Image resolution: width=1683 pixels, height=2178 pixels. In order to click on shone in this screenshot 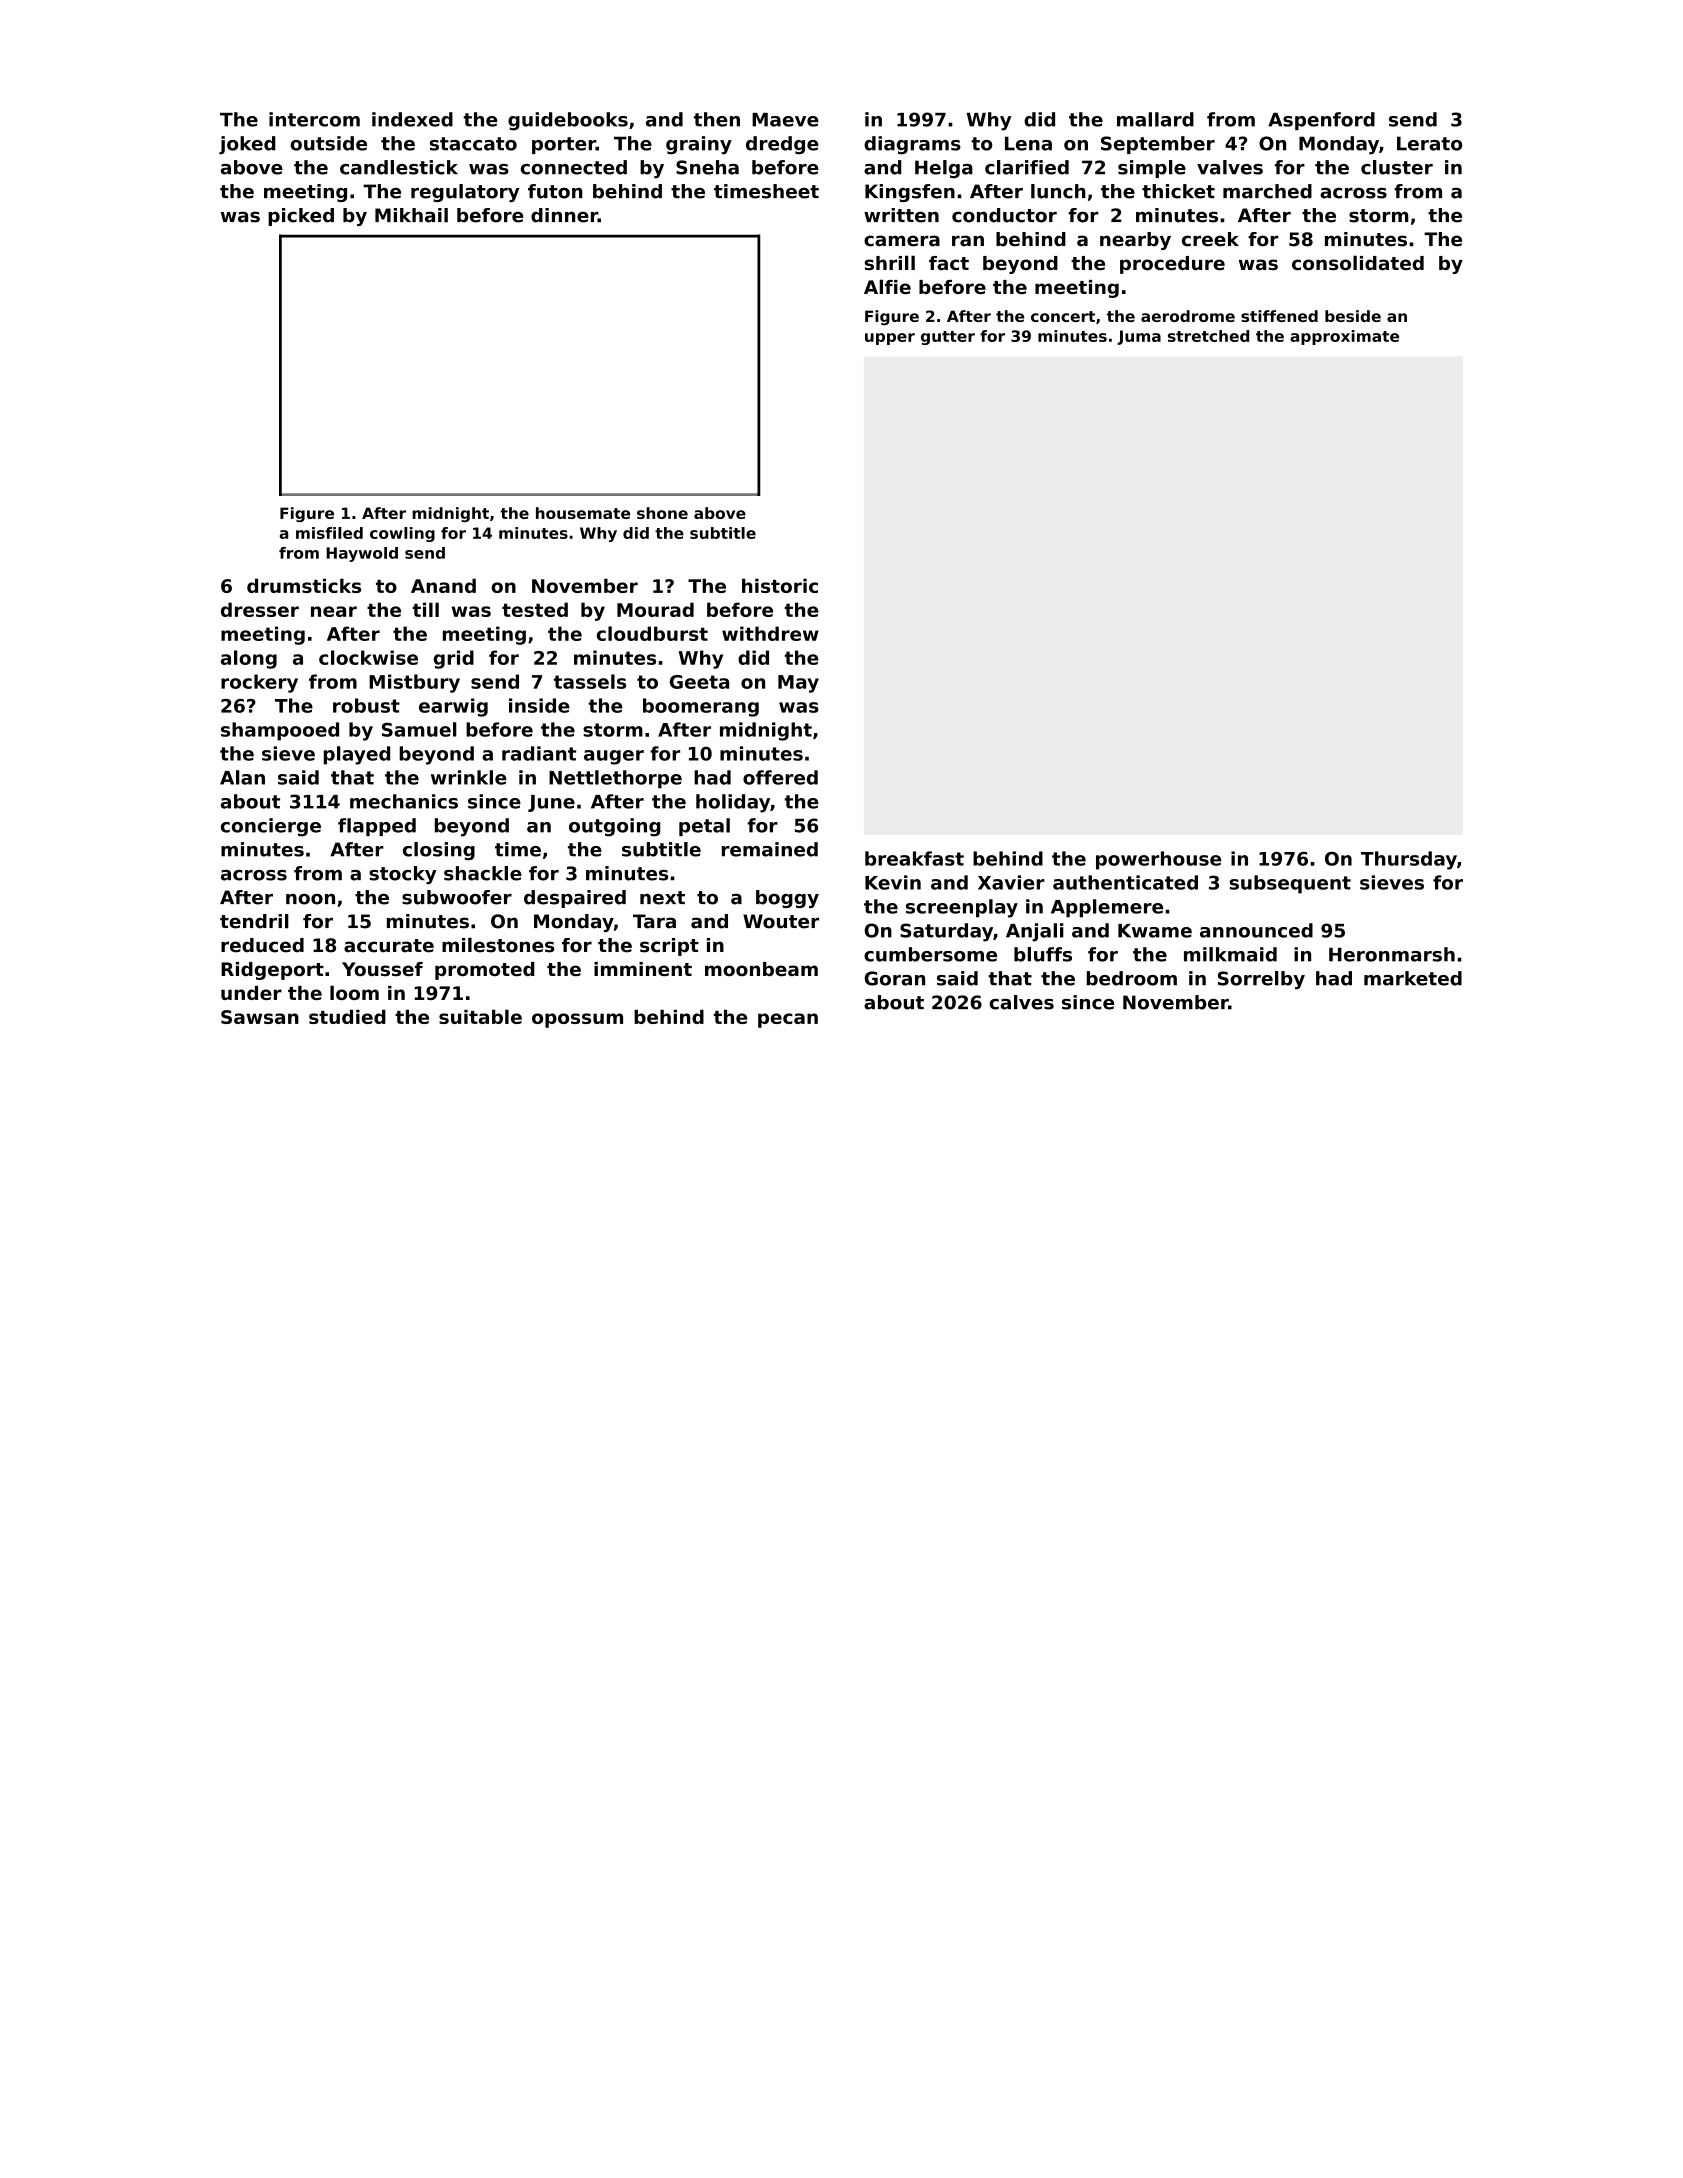, I will do `click(662, 513)`.
